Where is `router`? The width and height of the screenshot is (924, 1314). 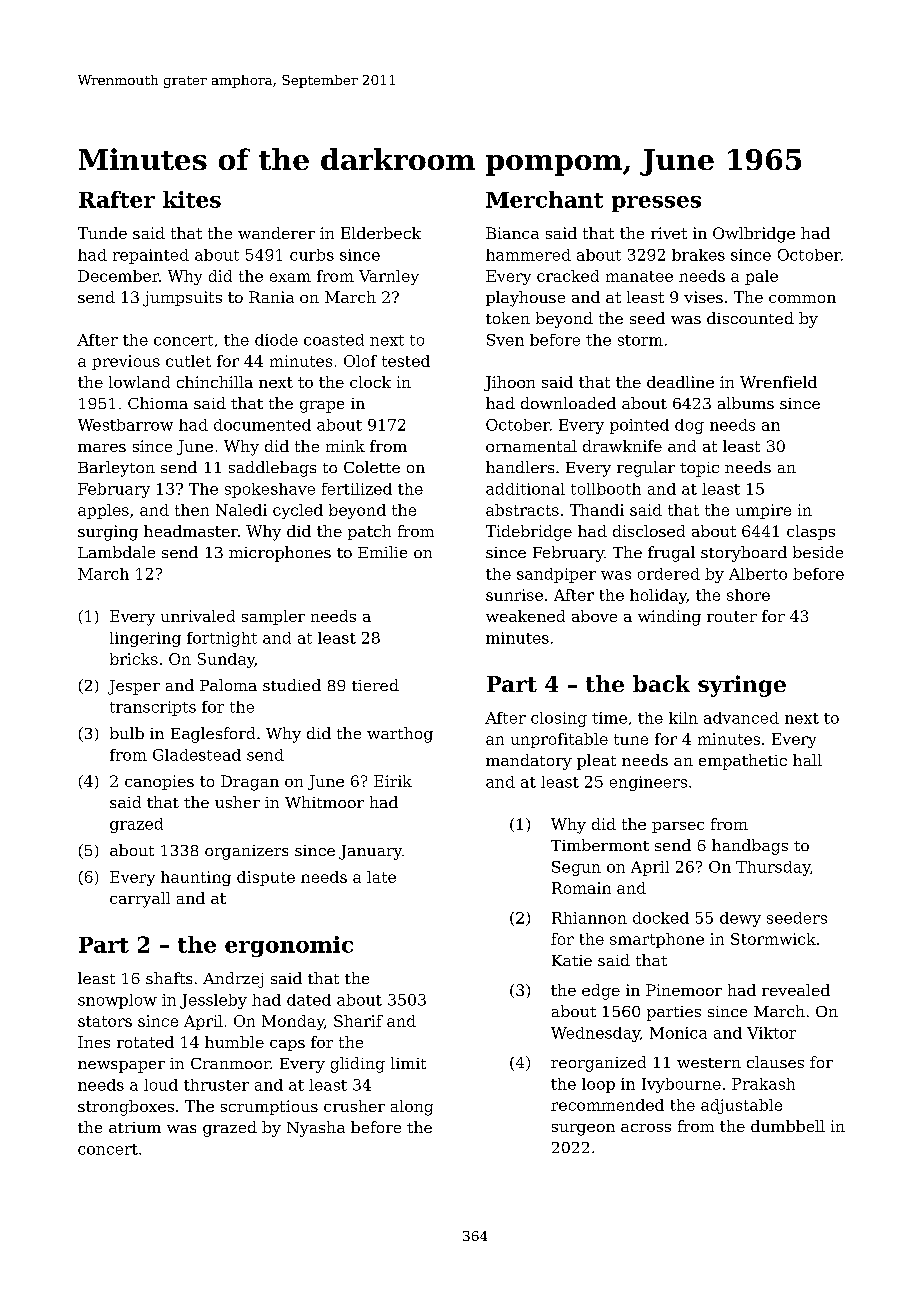
router is located at coordinates (732, 616).
